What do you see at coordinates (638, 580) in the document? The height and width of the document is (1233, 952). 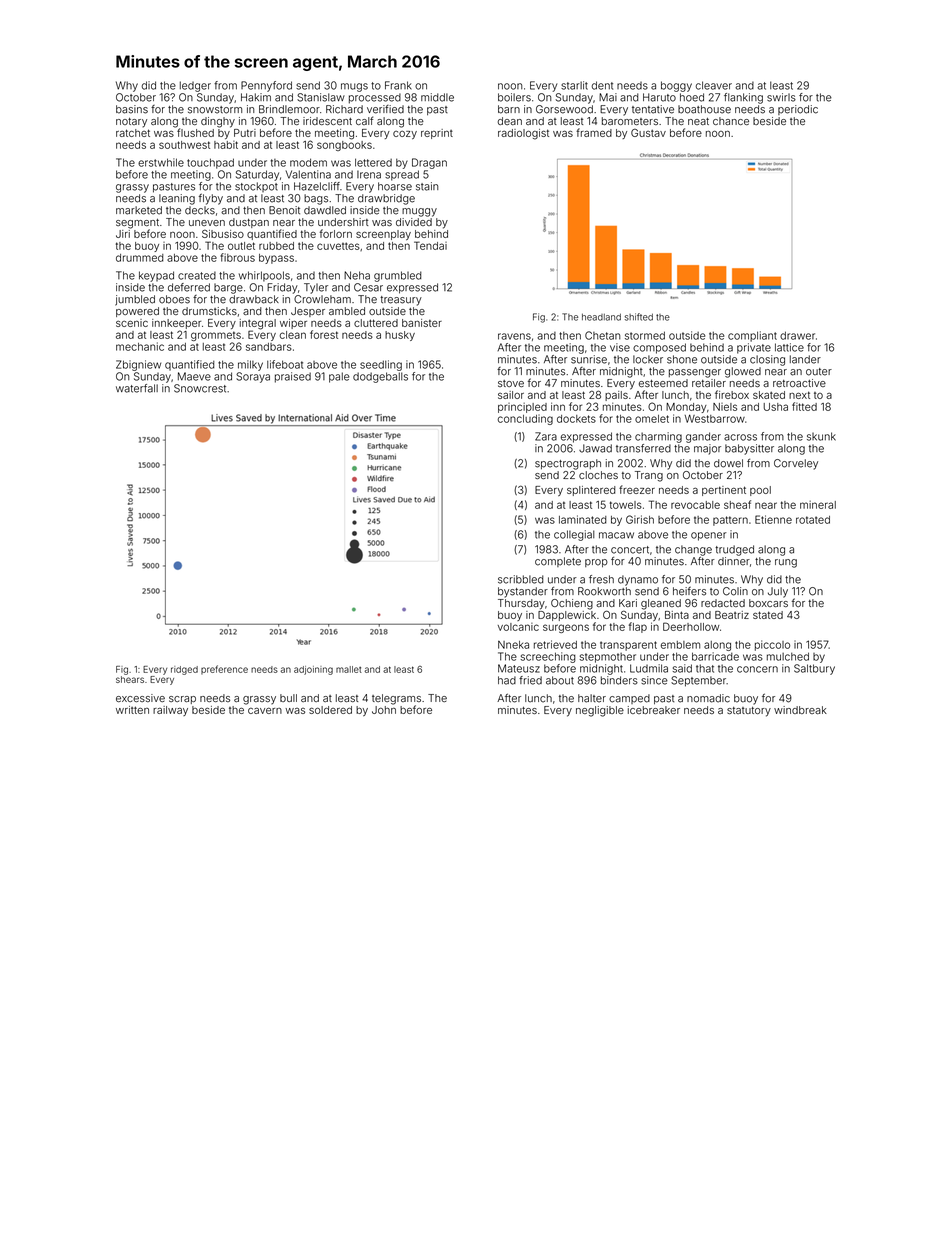 I see `dynamo` at bounding box center [638, 580].
